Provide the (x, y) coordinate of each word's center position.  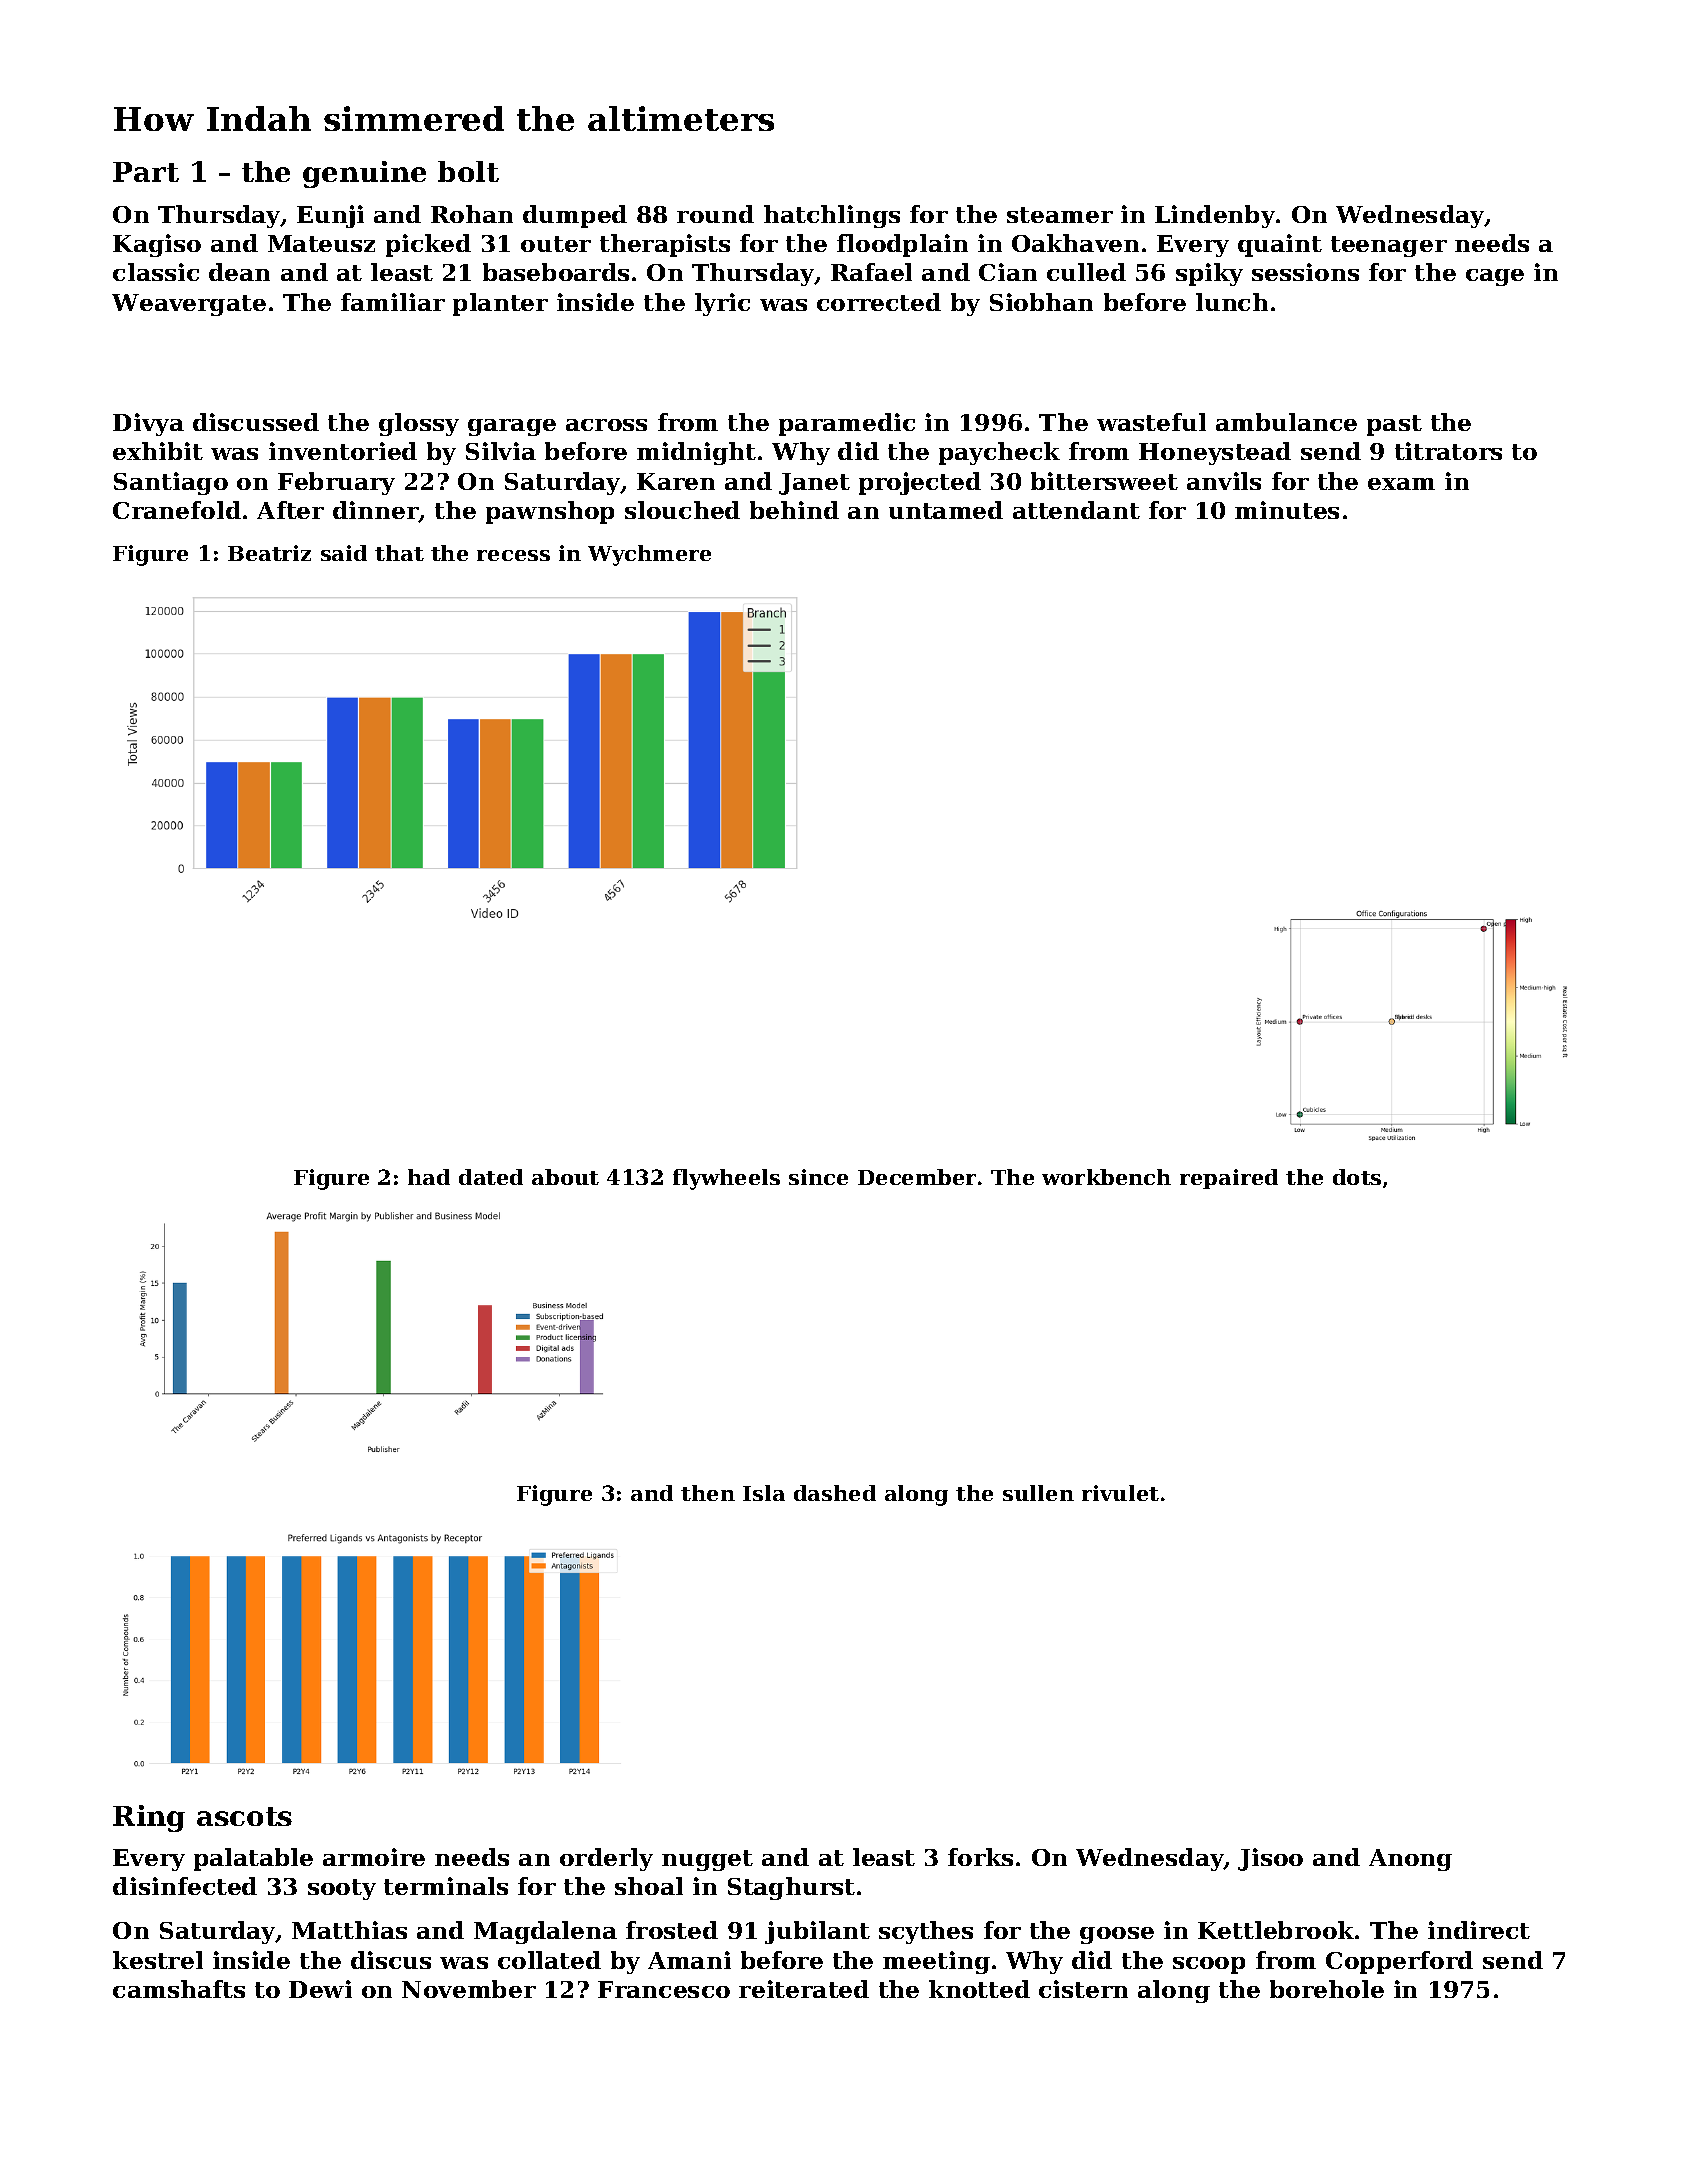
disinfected (185, 1886)
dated (491, 1177)
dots (1357, 1177)
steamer (1060, 215)
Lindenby (1215, 216)
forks (980, 1857)
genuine (364, 174)
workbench (1106, 1177)
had (429, 1177)
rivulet (1120, 1493)
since (818, 1177)
